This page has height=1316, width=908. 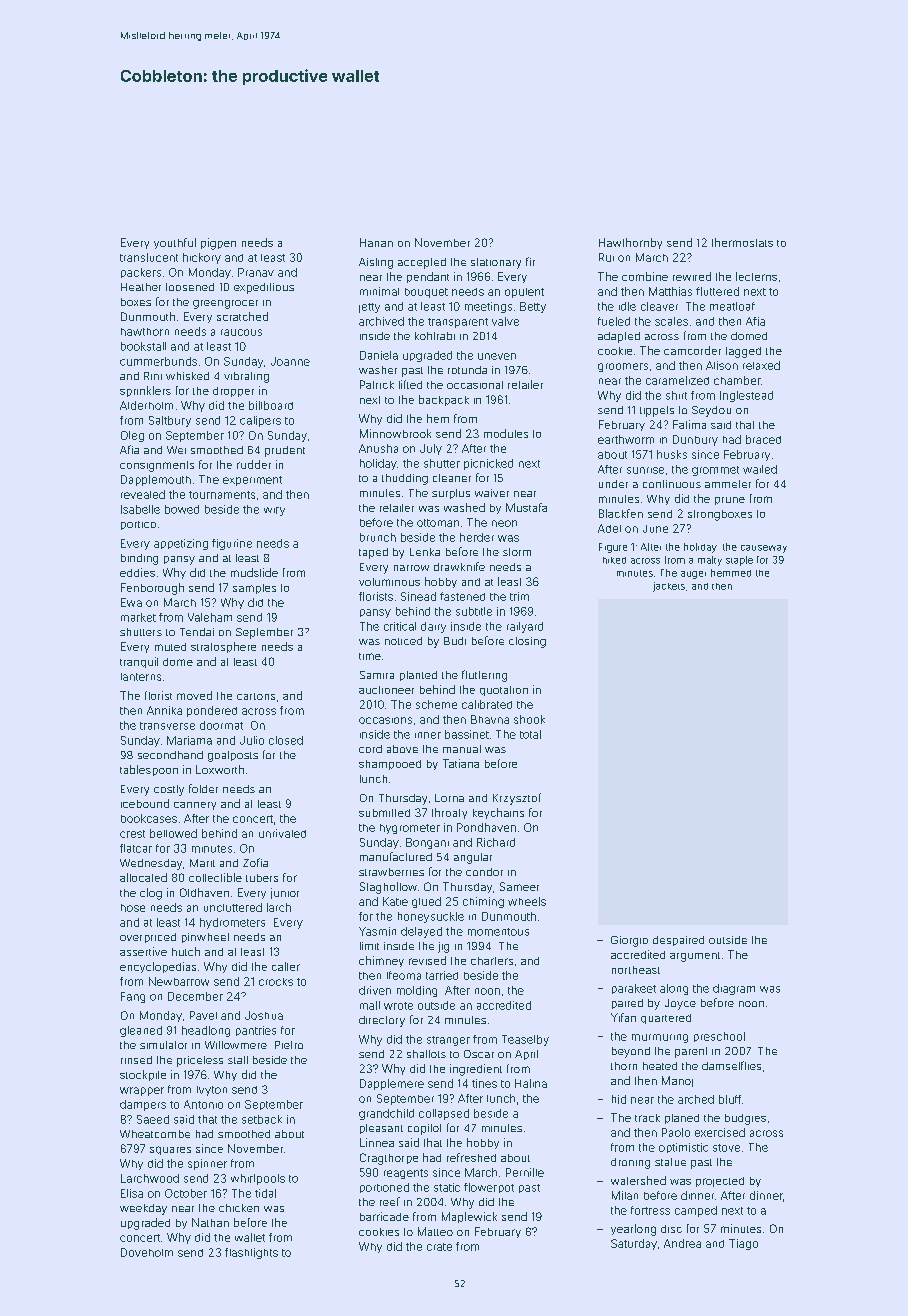 I want to click on fir, so click(x=530, y=261).
